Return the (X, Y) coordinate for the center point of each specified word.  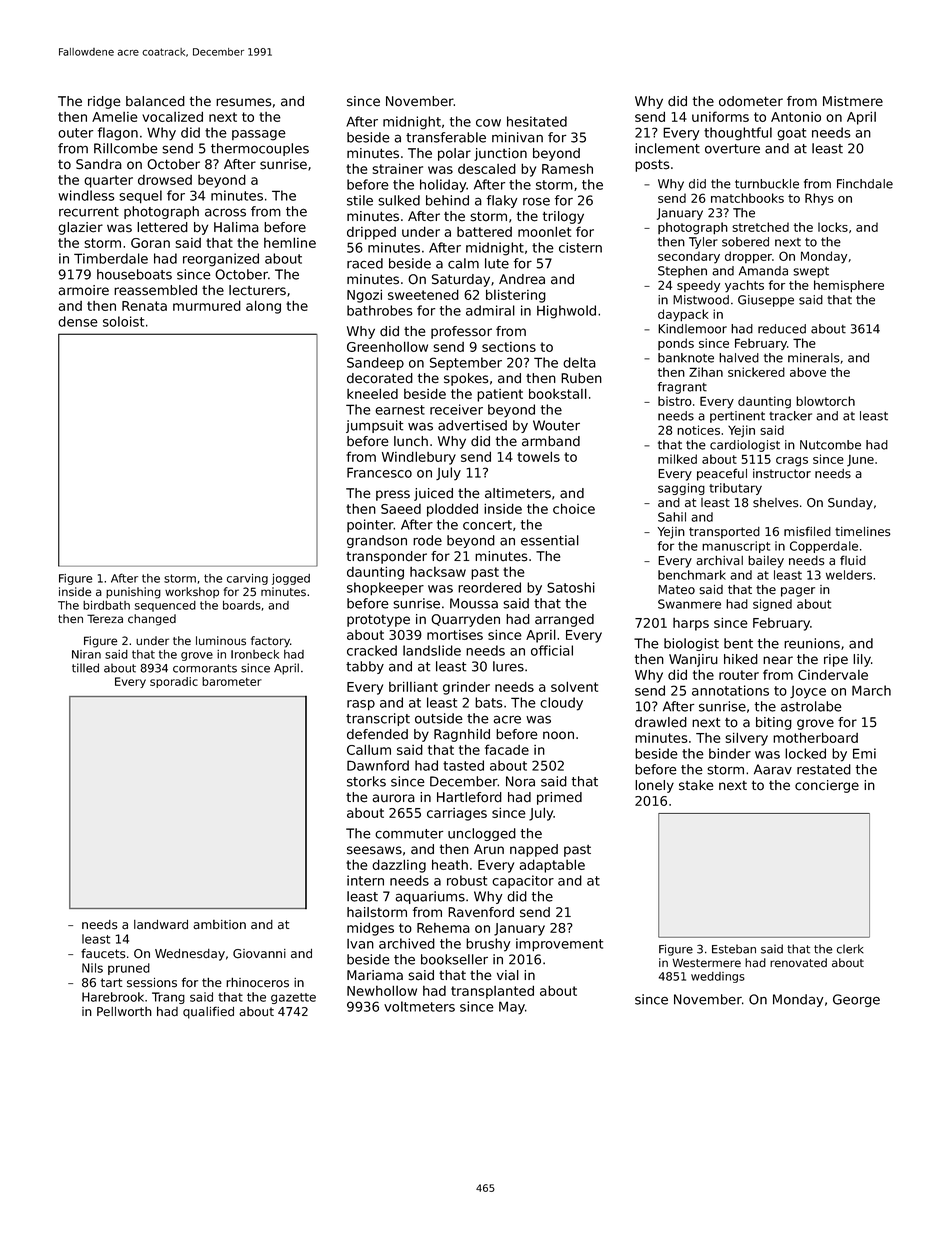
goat (791, 134)
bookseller (454, 959)
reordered (489, 587)
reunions (812, 643)
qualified (208, 1012)
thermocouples (260, 149)
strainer (397, 169)
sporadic (174, 682)
